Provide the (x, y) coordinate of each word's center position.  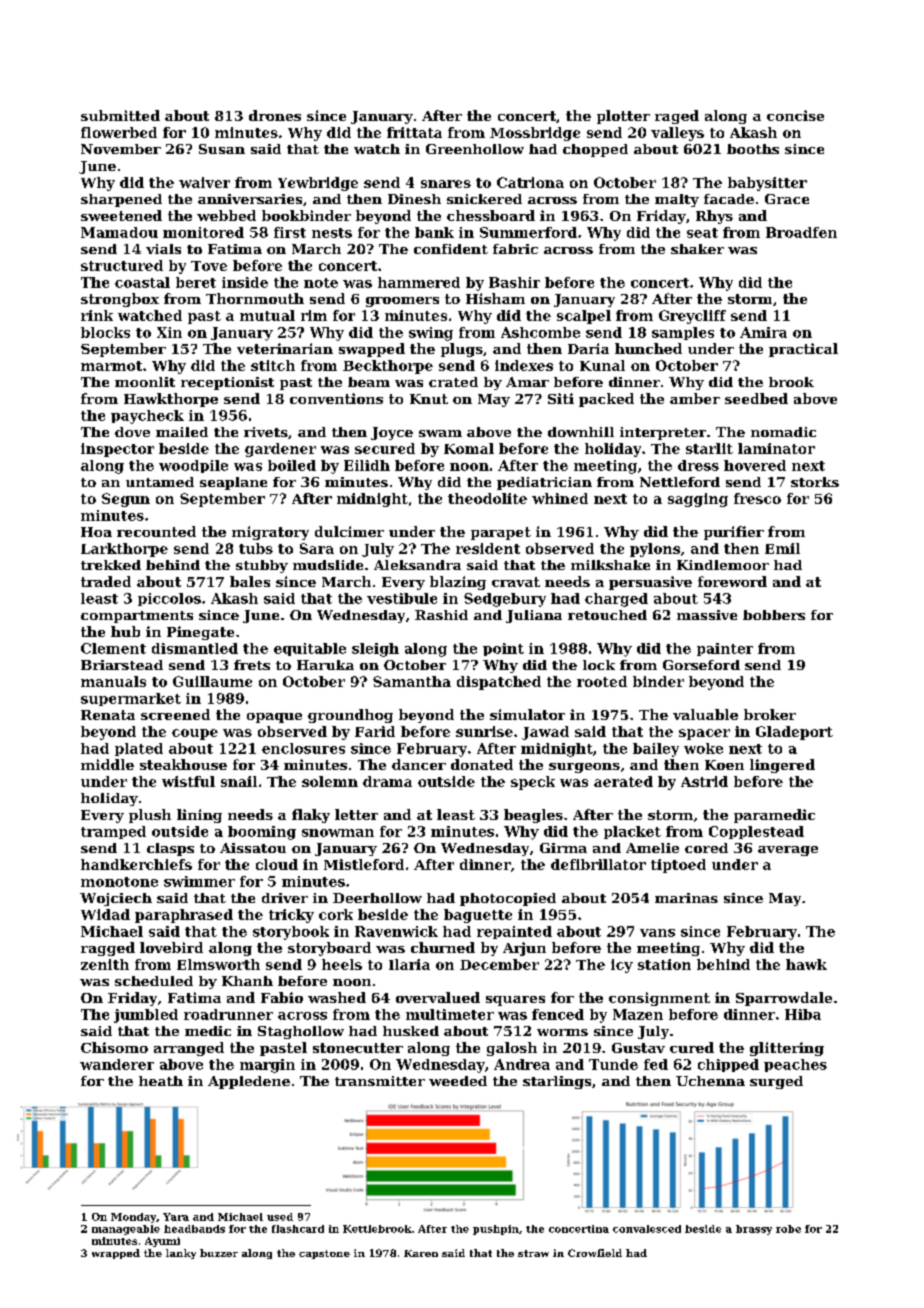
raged (677, 117)
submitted (120, 115)
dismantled (195, 648)
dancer (419, 764)
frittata (414, 132)
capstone (324, 1254)
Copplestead (756, 832)
